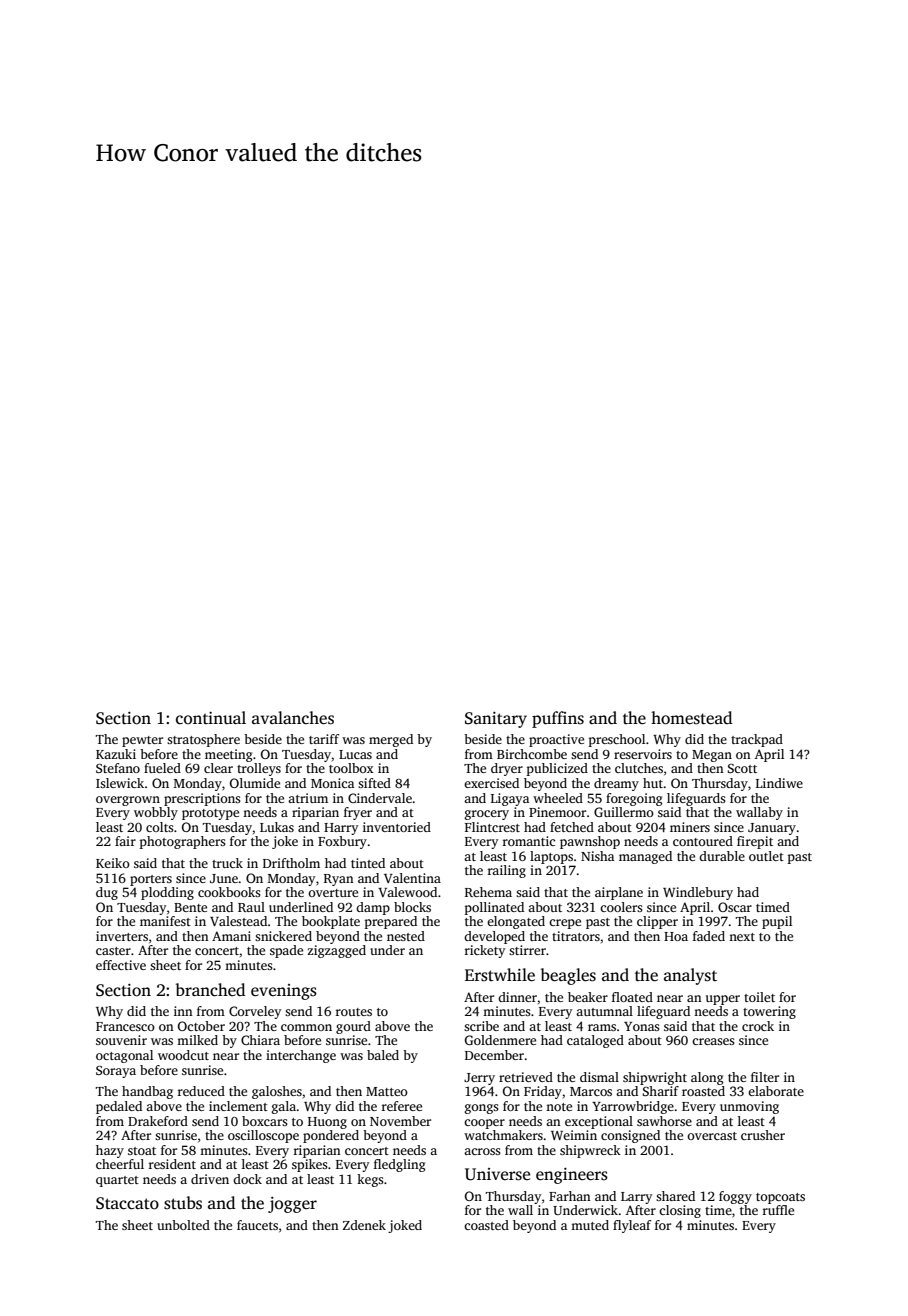  I want to click on pedaled, so click(119, 1107).
